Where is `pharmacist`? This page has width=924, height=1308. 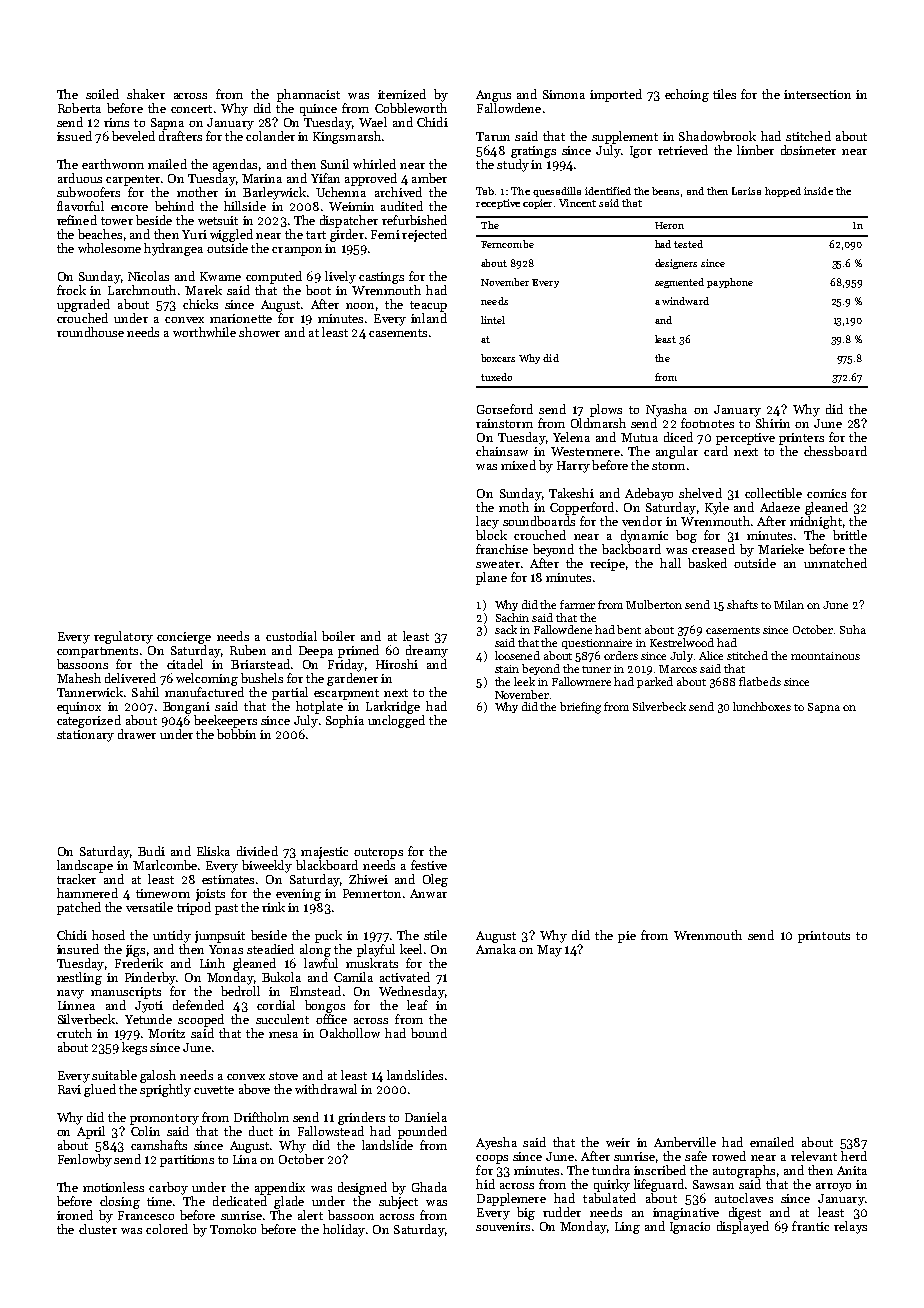
pharmacist is located at coordinates (308, 95).
